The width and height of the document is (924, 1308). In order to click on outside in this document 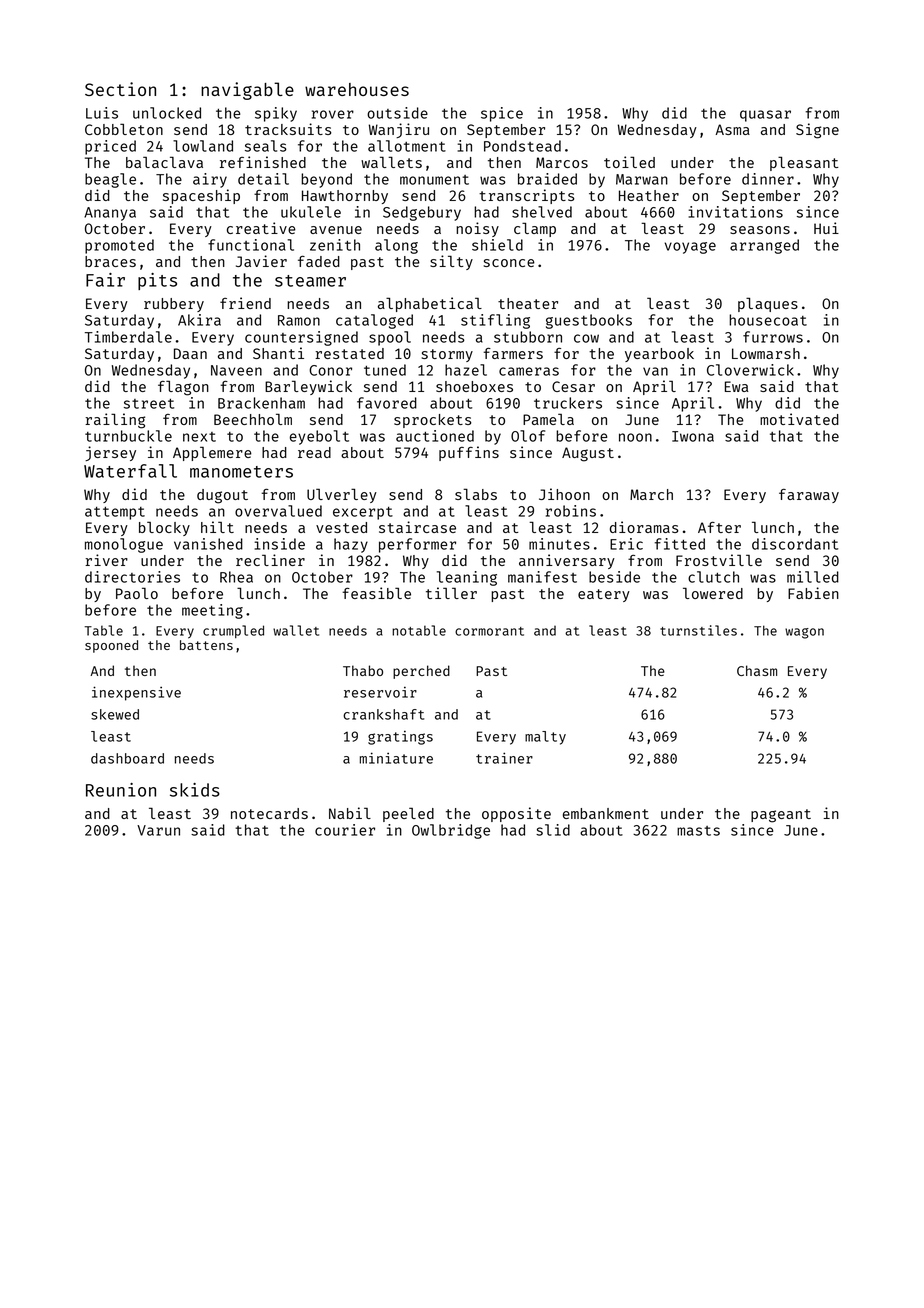, I will do `click(397, 113)`.
